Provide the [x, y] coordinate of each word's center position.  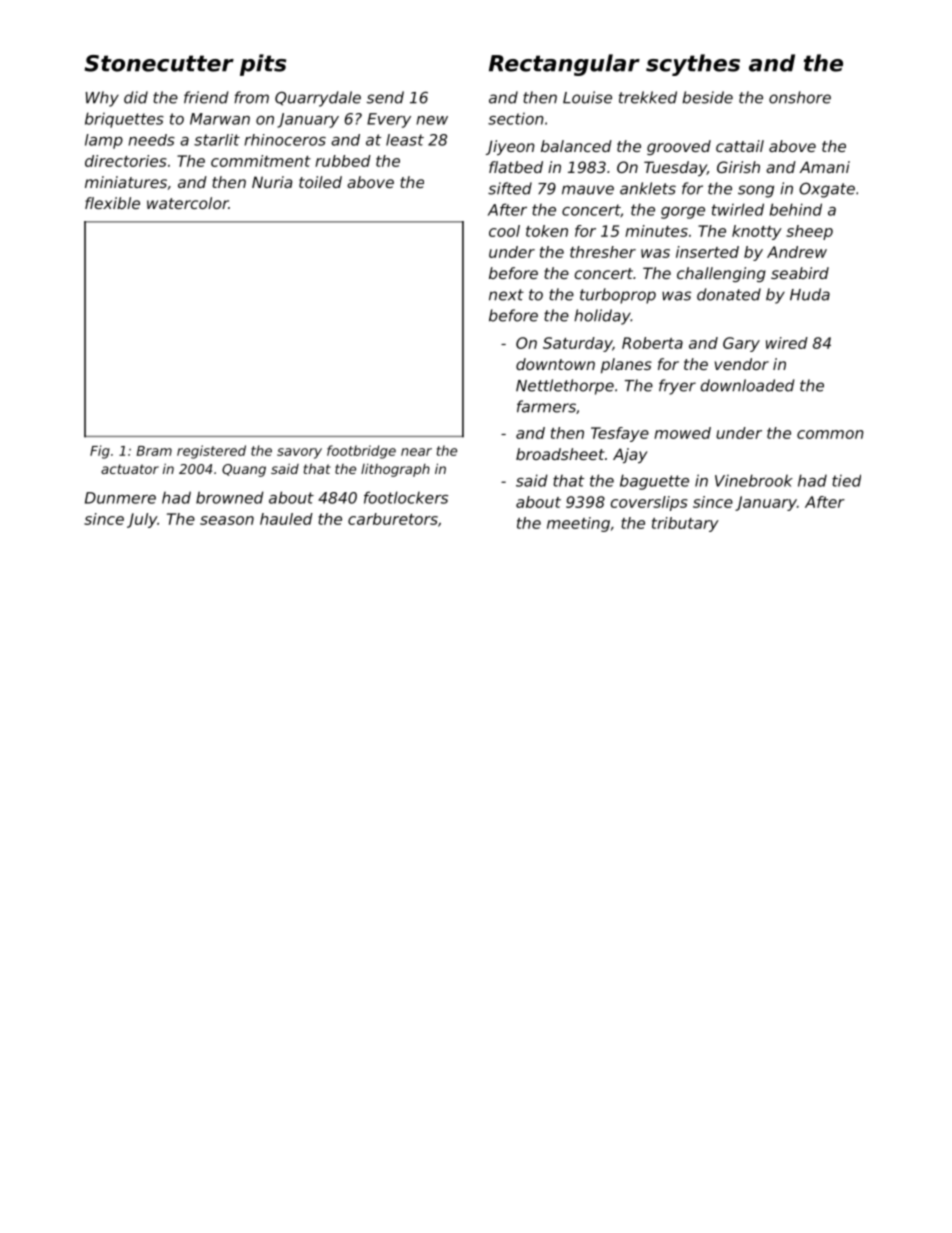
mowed [682, 433]
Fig [100, 452]
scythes [693, 65]
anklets [648, 188]
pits [263, 65]
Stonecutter [159, 63]
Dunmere [120, 498]
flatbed [516, 167]
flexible [112, 203]
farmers [546, 406]
